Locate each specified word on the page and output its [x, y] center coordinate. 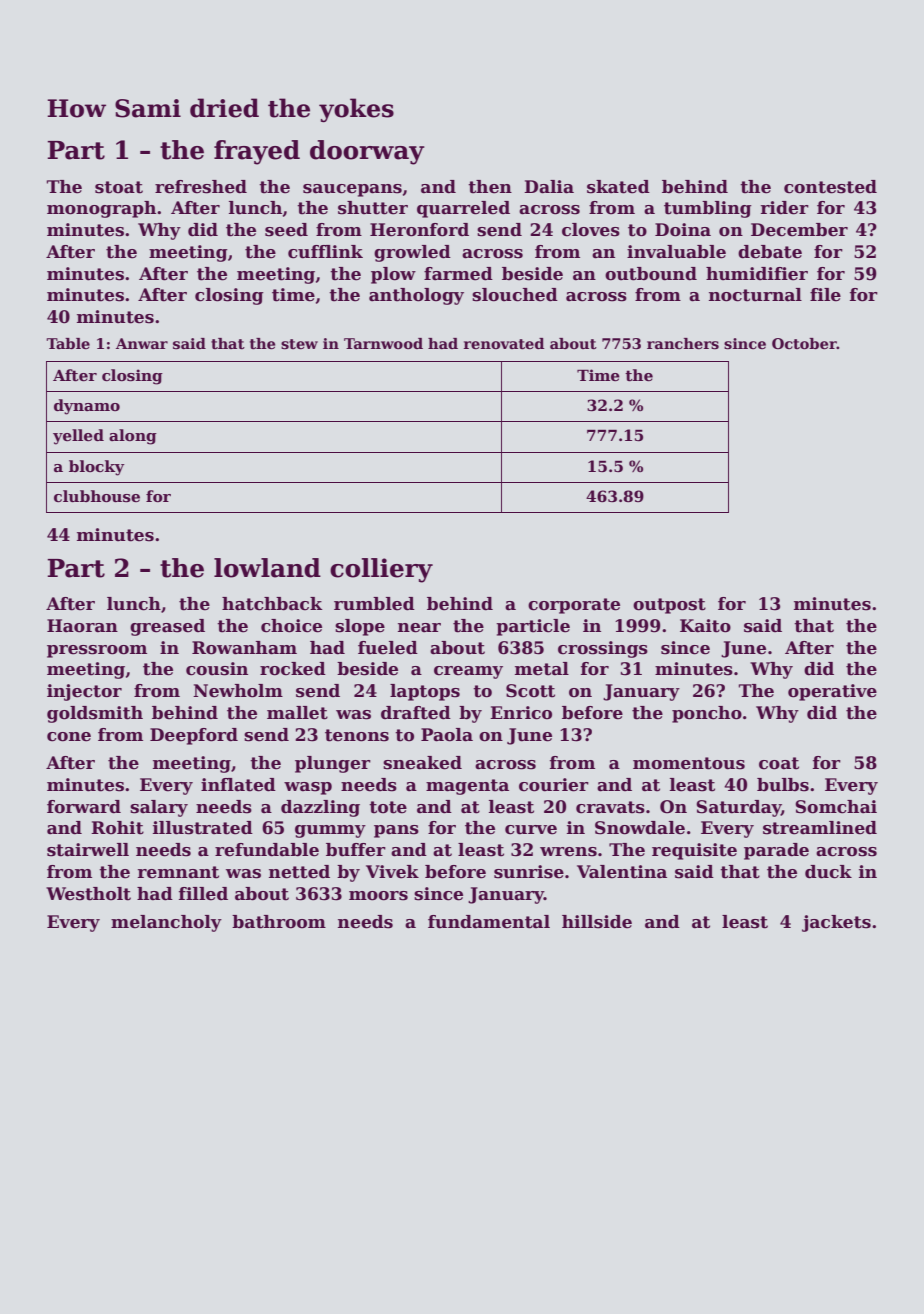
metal [542, 669]
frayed [257, 152]
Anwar [142, 343]
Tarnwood [383, 343]
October [804, 343]
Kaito [705, 626]
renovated [504, 344]
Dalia [549, 187]
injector [84, 692]
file [825, 295]
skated [618, 187]
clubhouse [97, 496]
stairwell [88, 850]
